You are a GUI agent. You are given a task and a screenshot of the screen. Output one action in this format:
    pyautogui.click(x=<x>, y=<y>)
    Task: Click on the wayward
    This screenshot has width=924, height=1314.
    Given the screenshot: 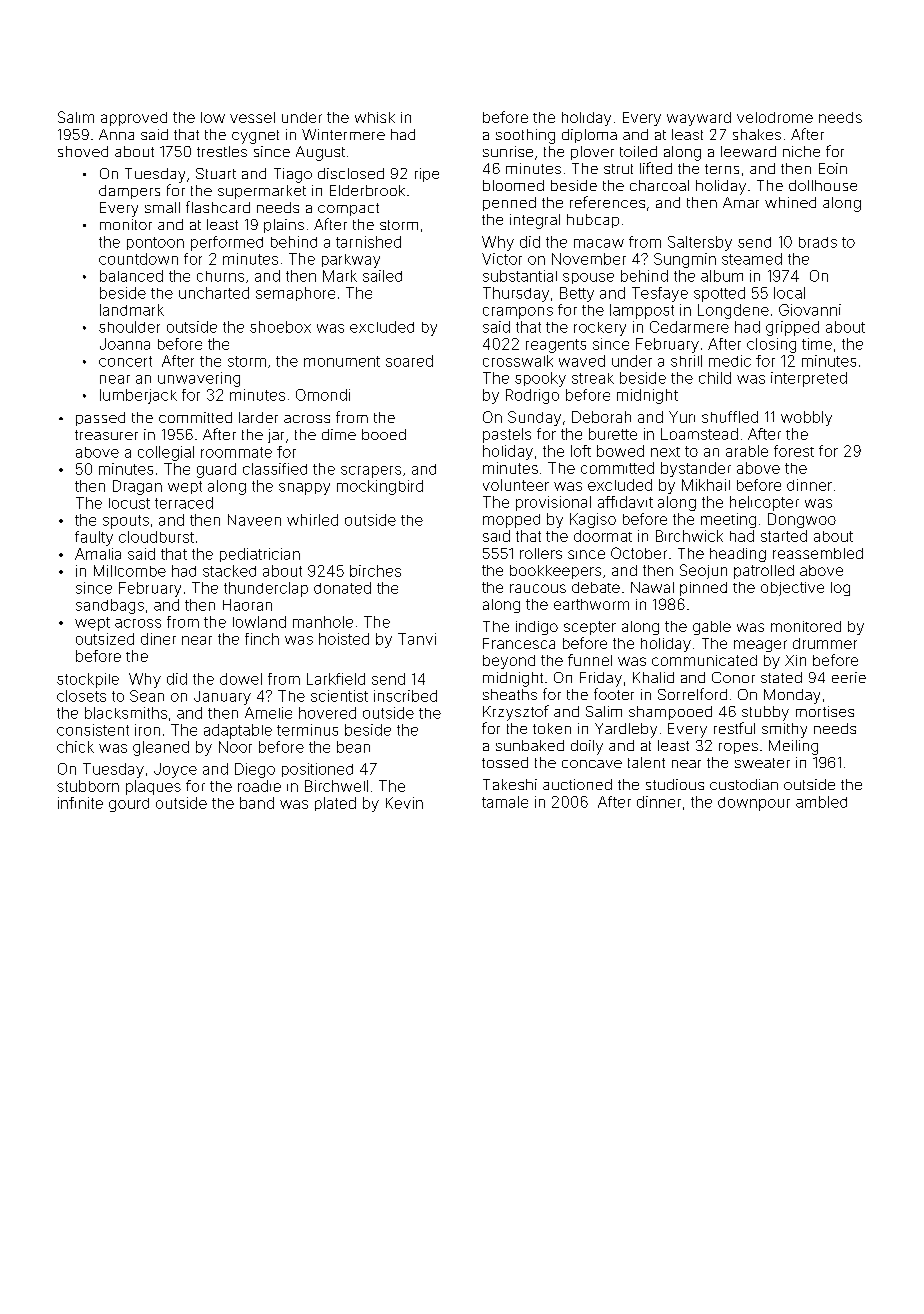 What is the action you would take?
    pyautogui.click(x=699, y=119)
